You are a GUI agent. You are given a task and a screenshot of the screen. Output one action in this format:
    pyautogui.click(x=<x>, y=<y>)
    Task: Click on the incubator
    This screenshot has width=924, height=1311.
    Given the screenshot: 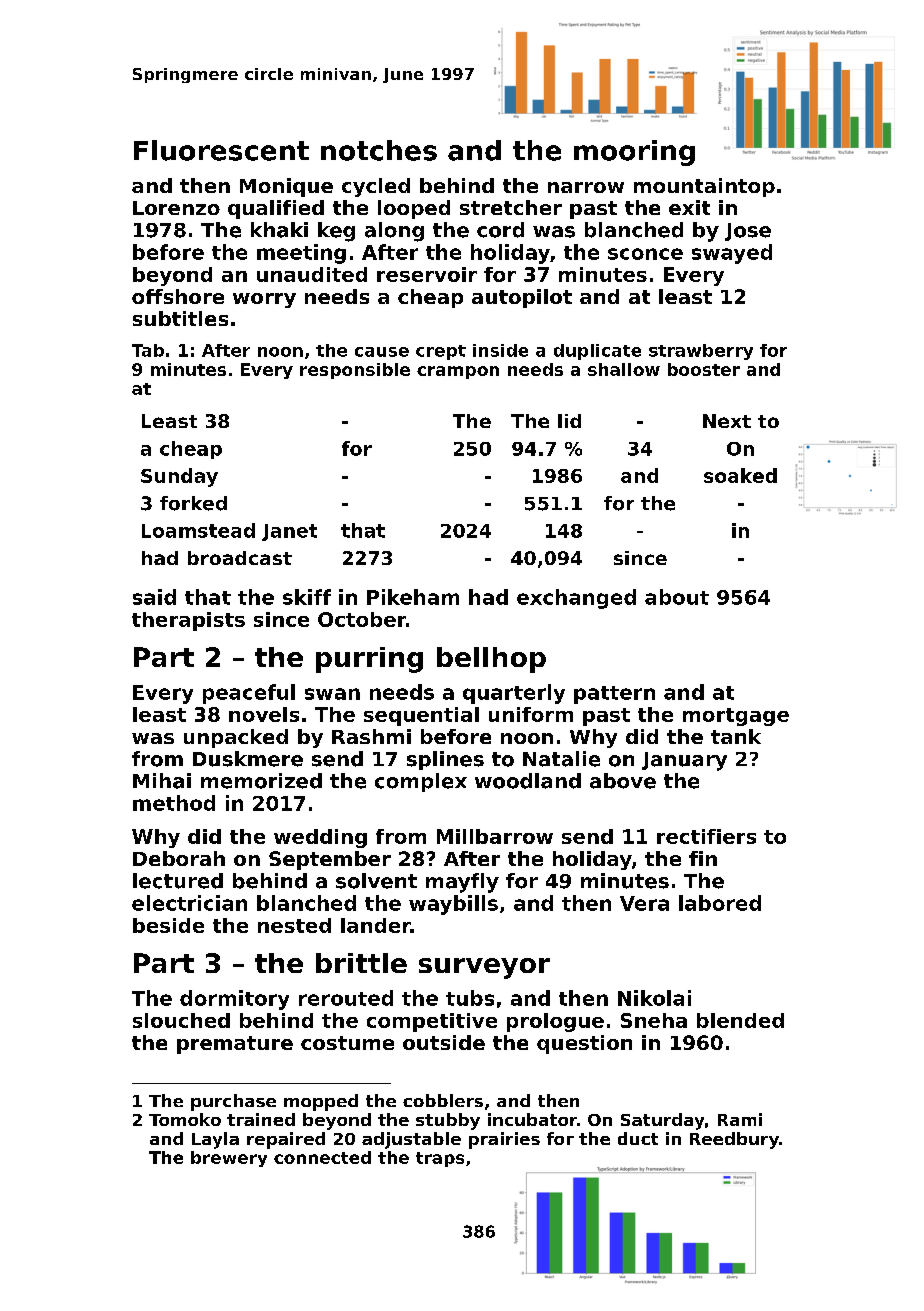 What is the action you would take?
    pyautogui.click(x=532, y=1119)
